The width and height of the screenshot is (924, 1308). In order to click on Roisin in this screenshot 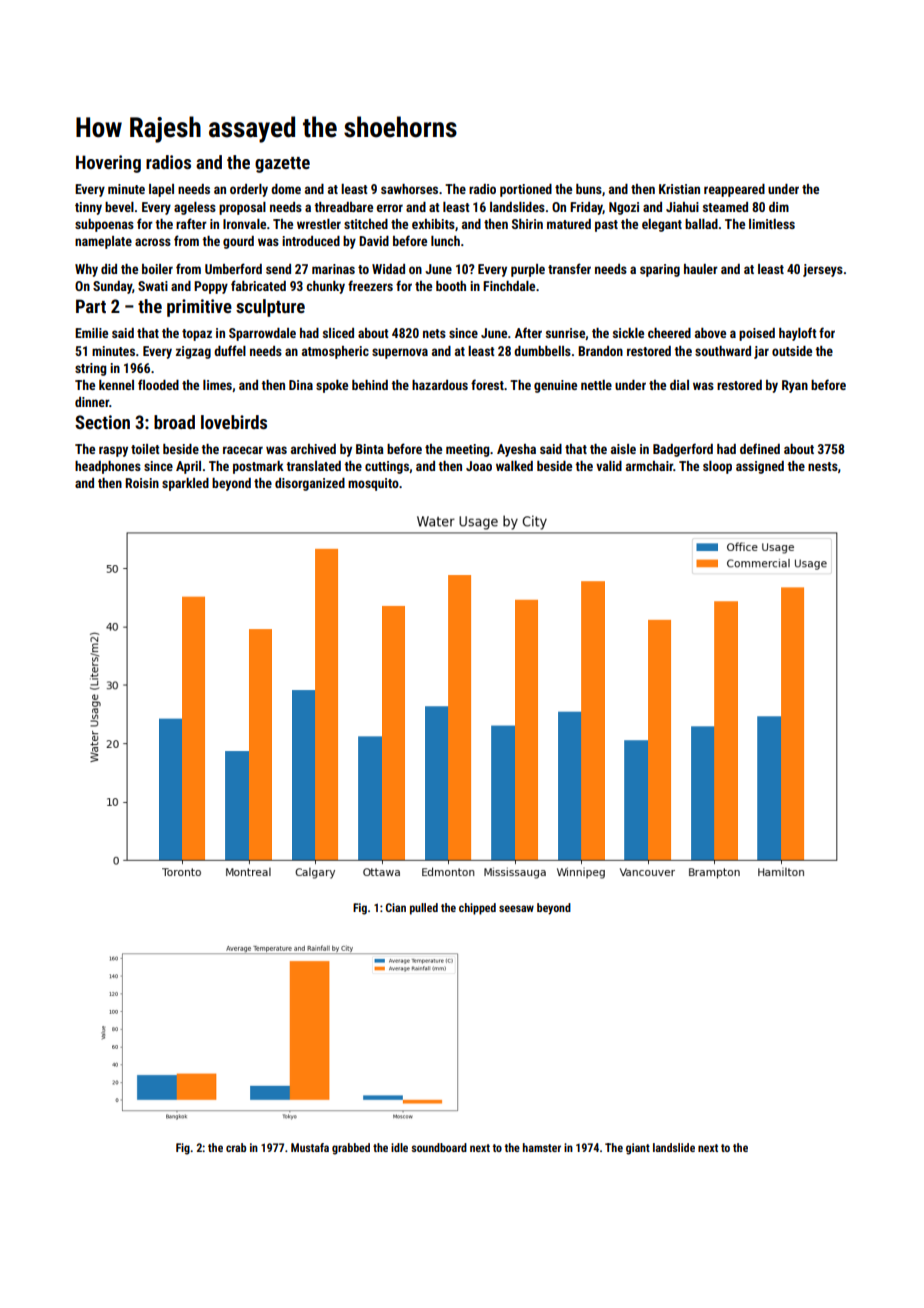, I will do `click(142, 483)`.
